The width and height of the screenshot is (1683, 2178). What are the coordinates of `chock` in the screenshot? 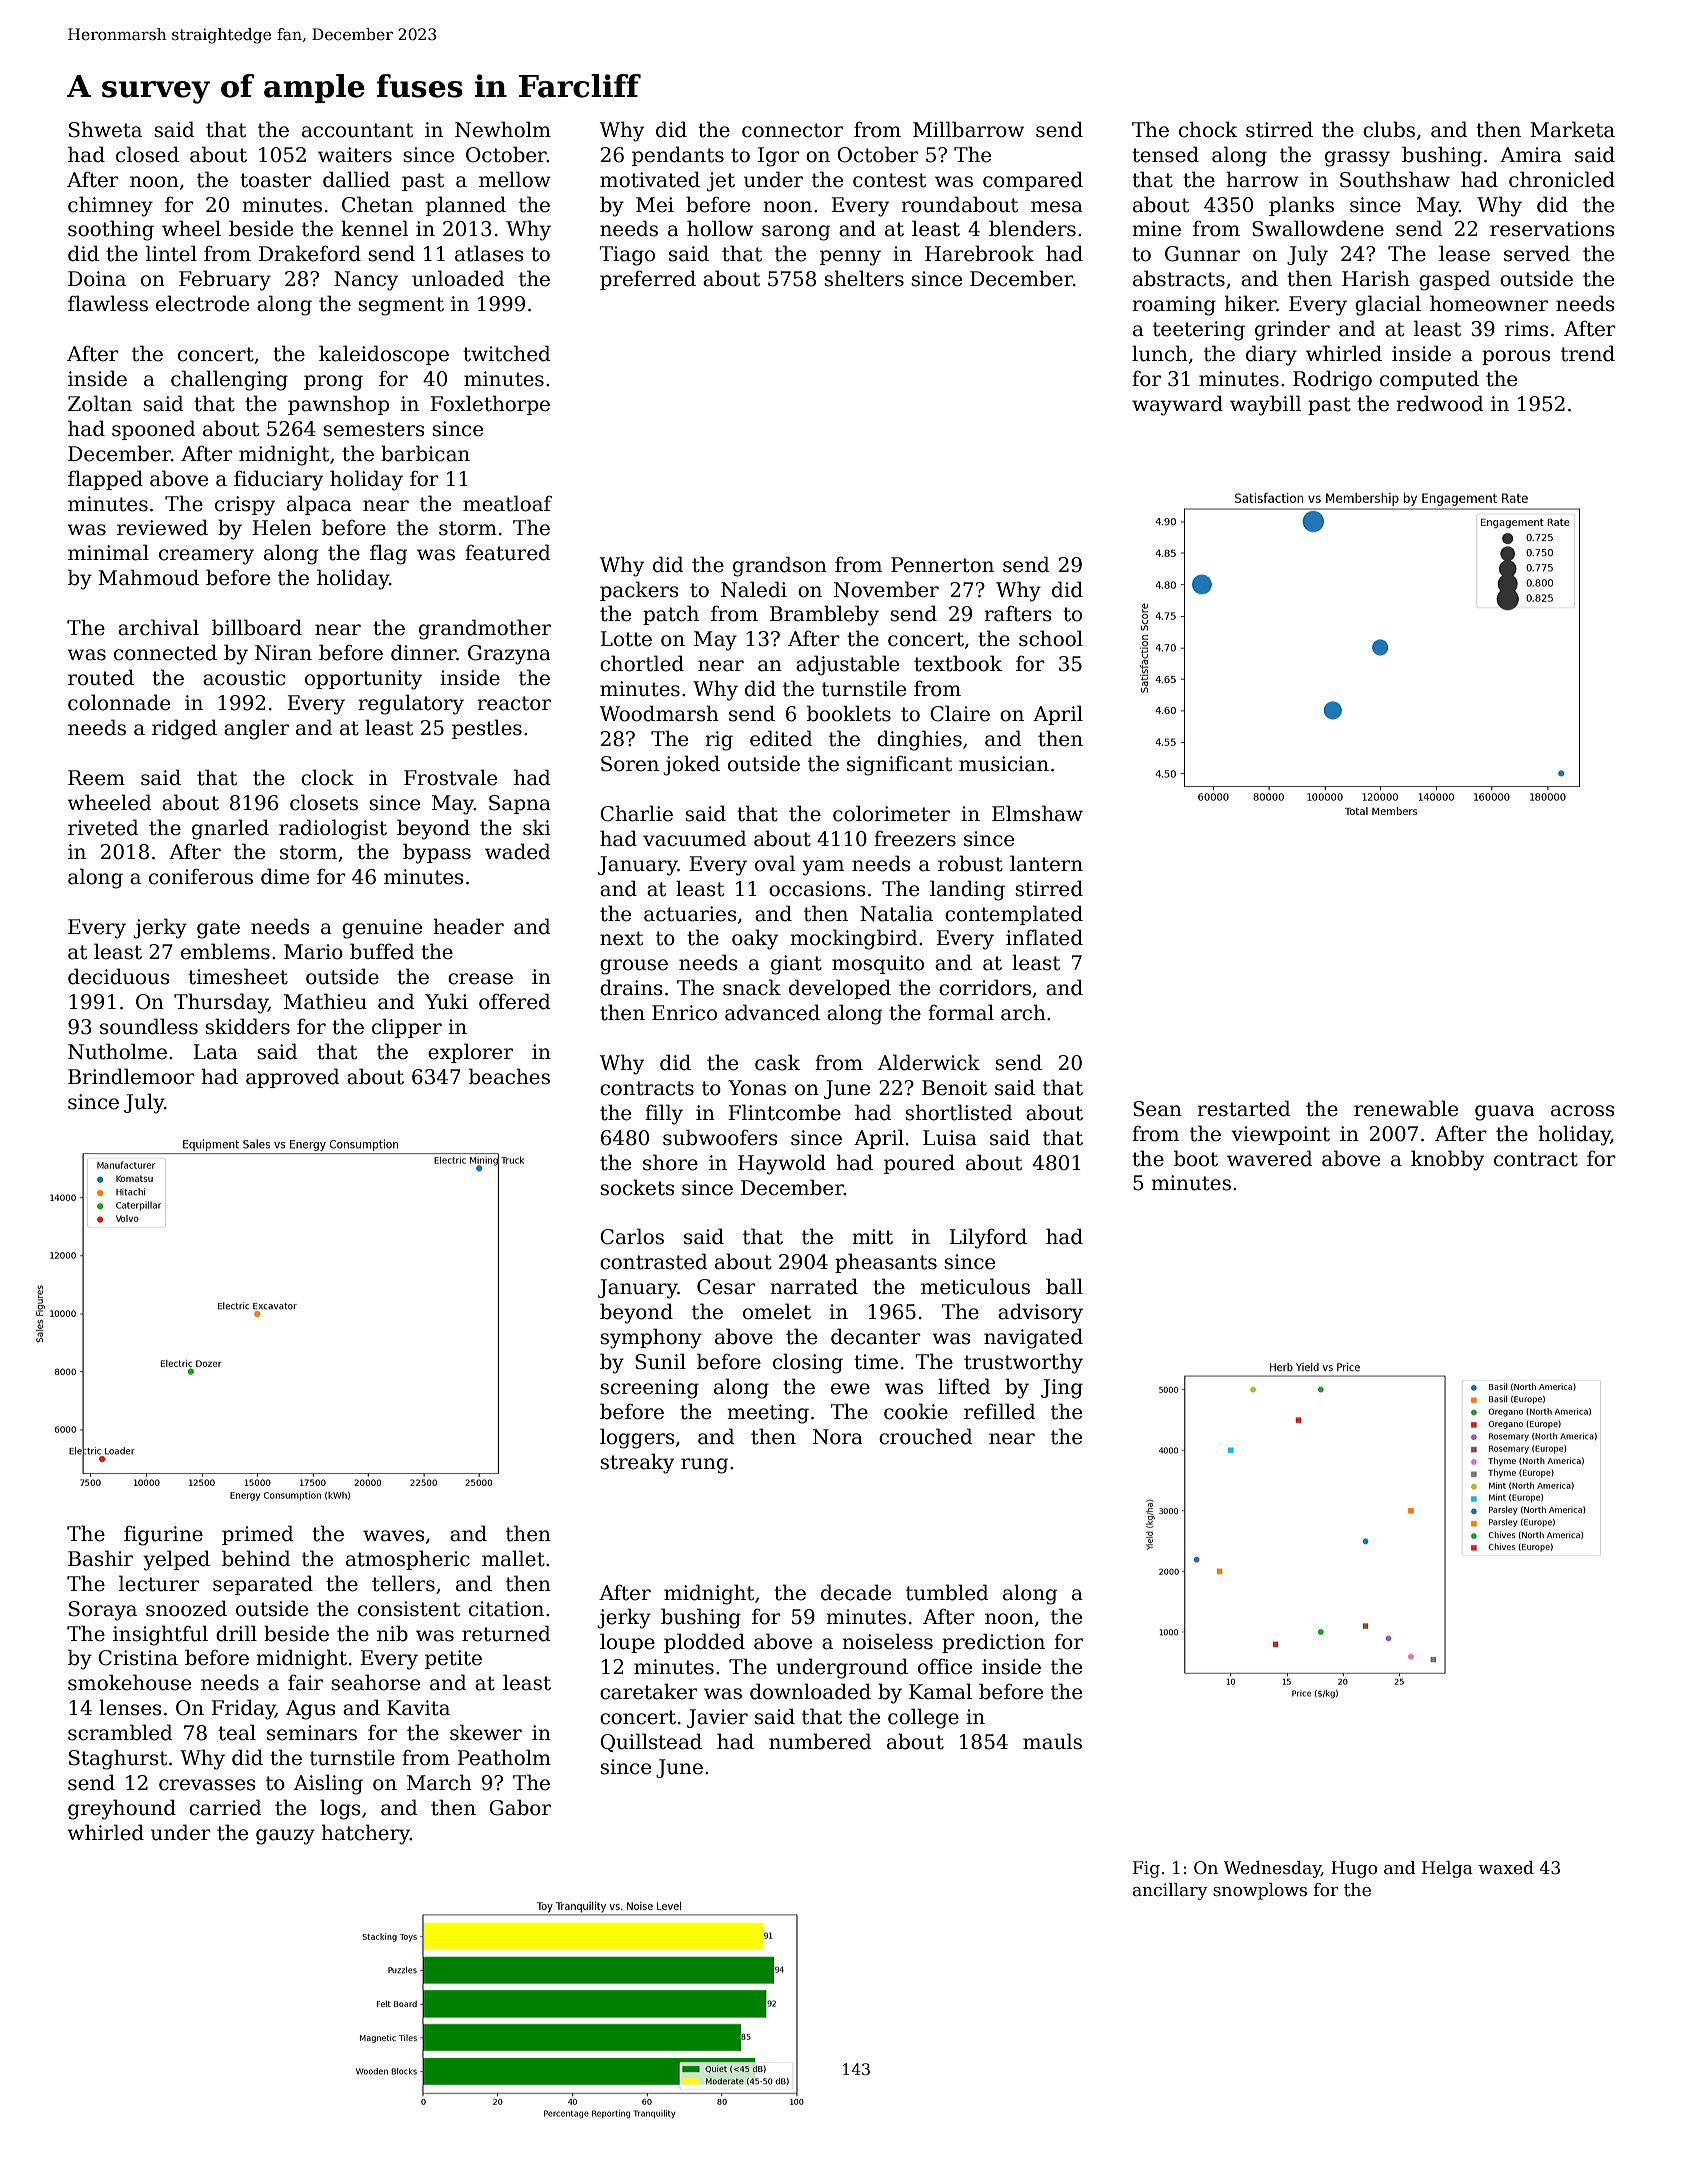 It's located at (1208, 129).
